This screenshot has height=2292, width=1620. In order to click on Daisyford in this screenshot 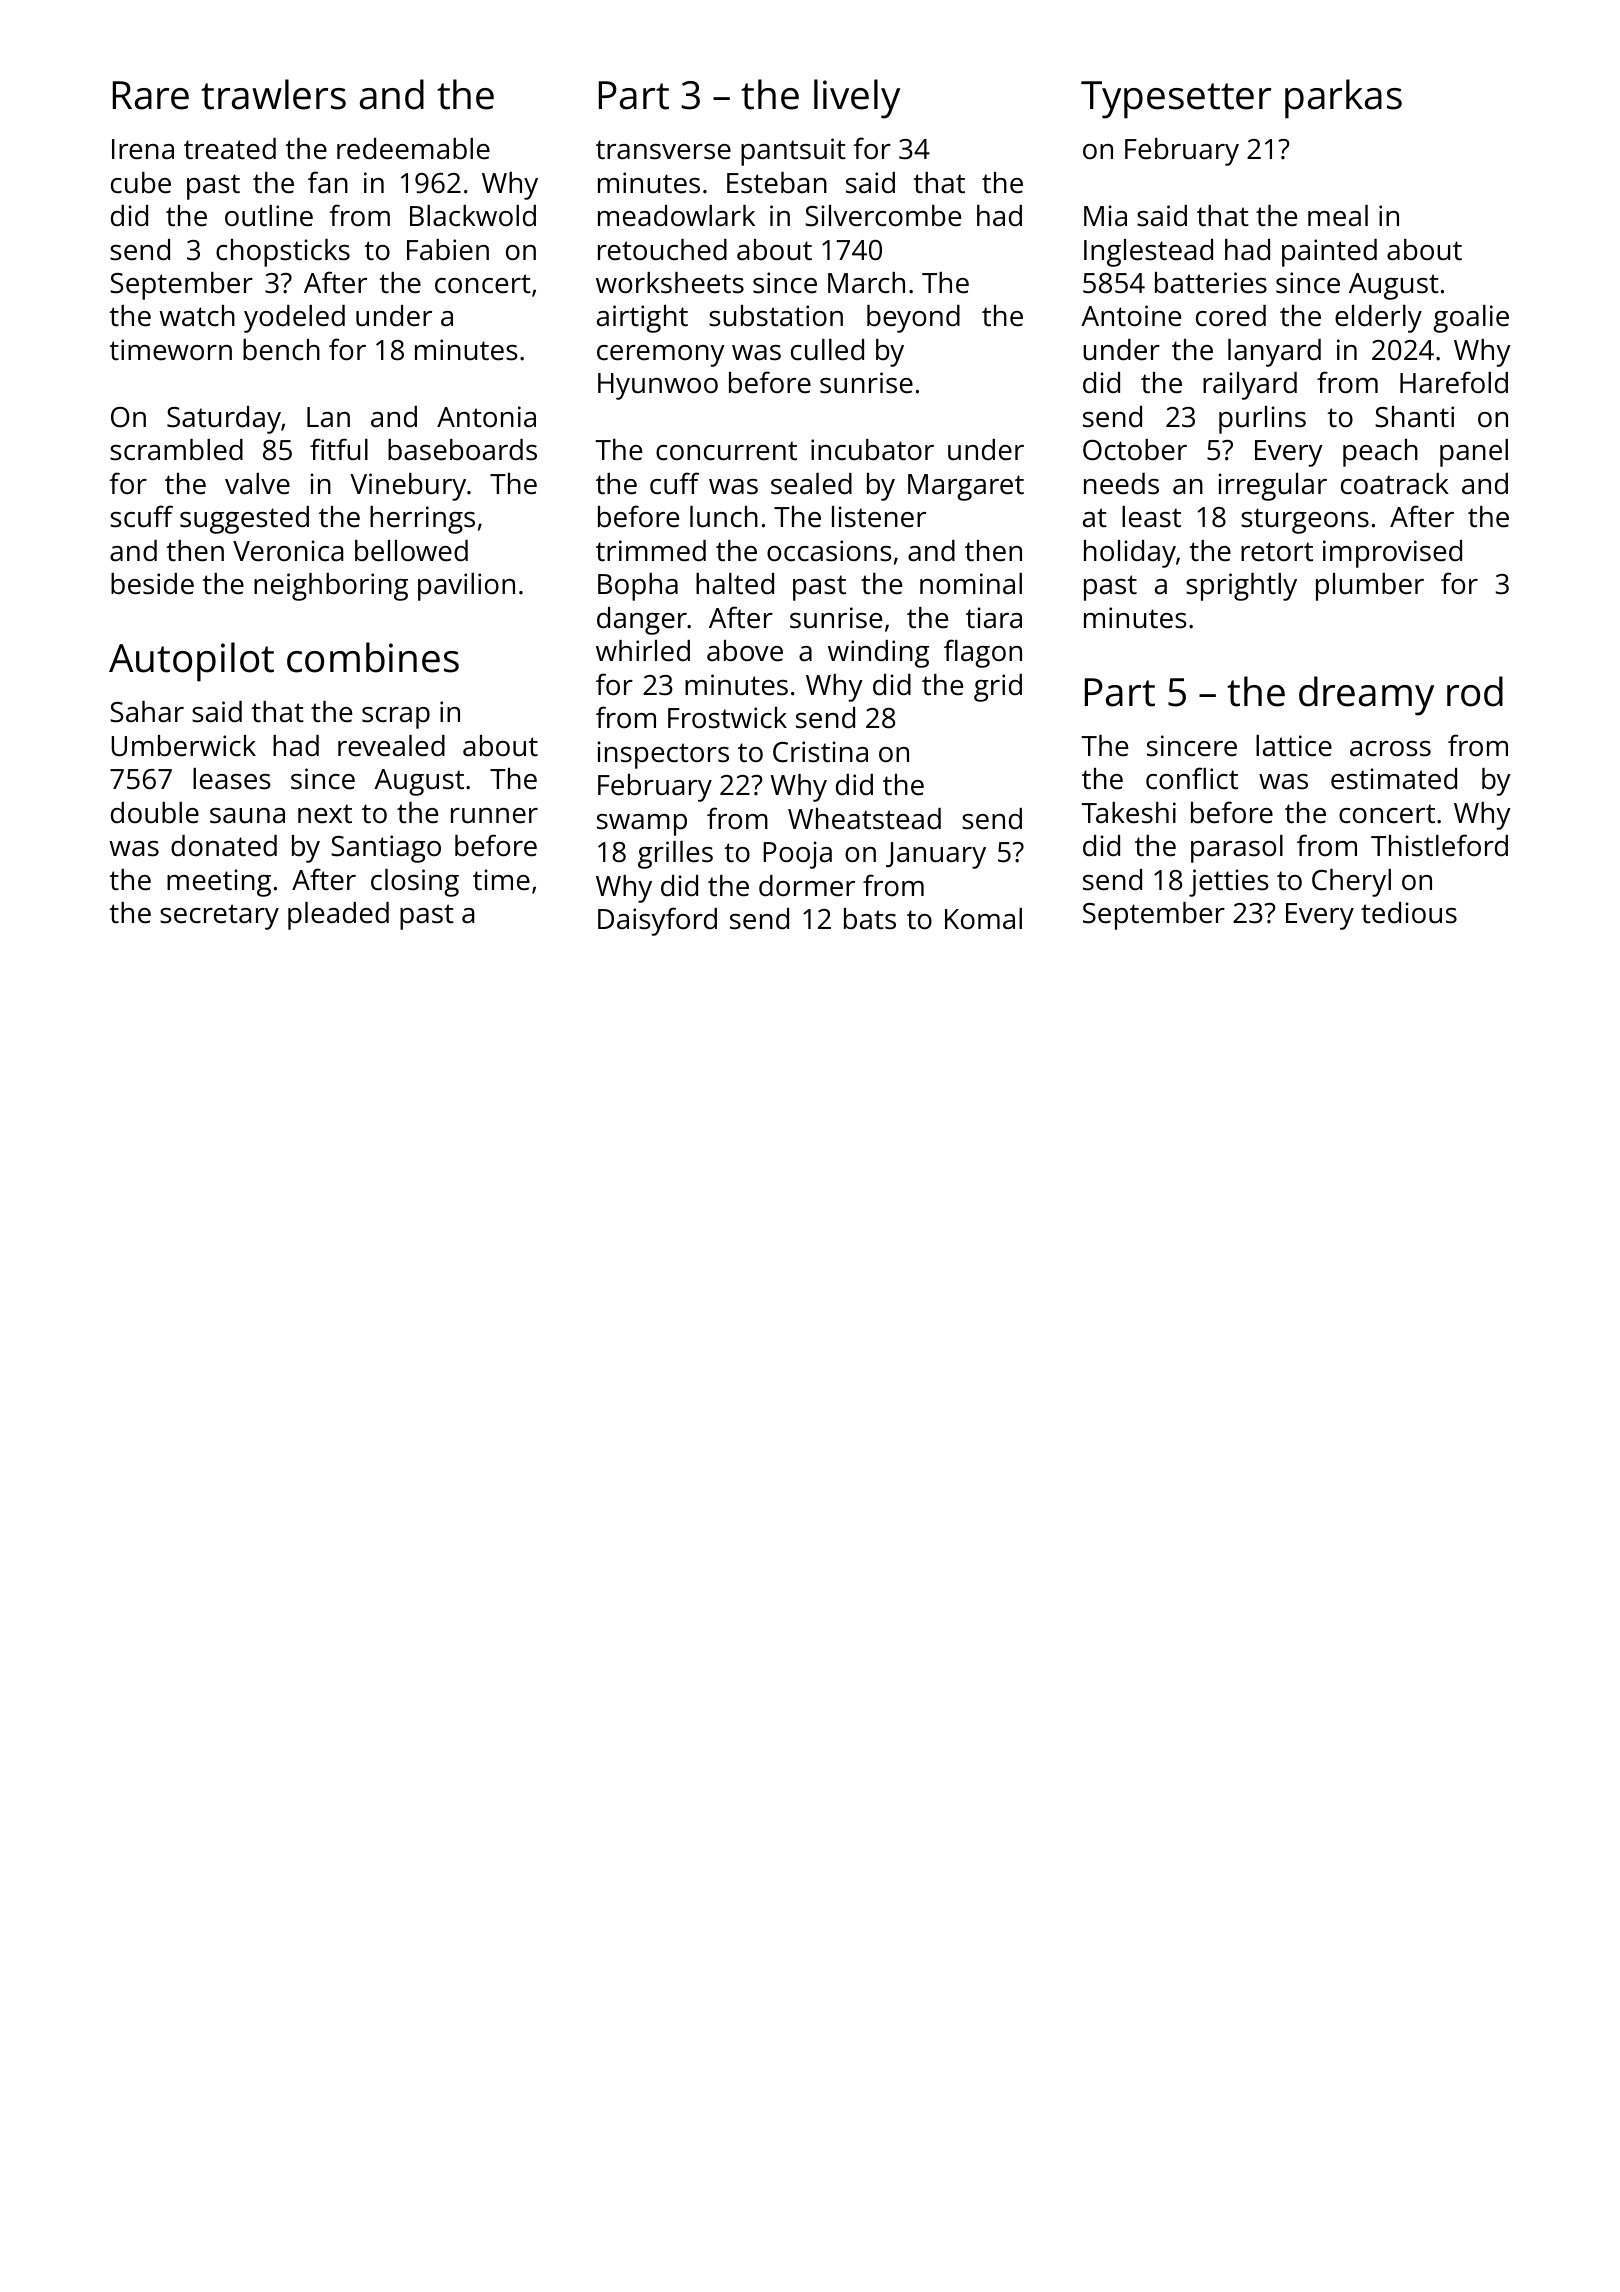, I will do `click(657, 921)`.
